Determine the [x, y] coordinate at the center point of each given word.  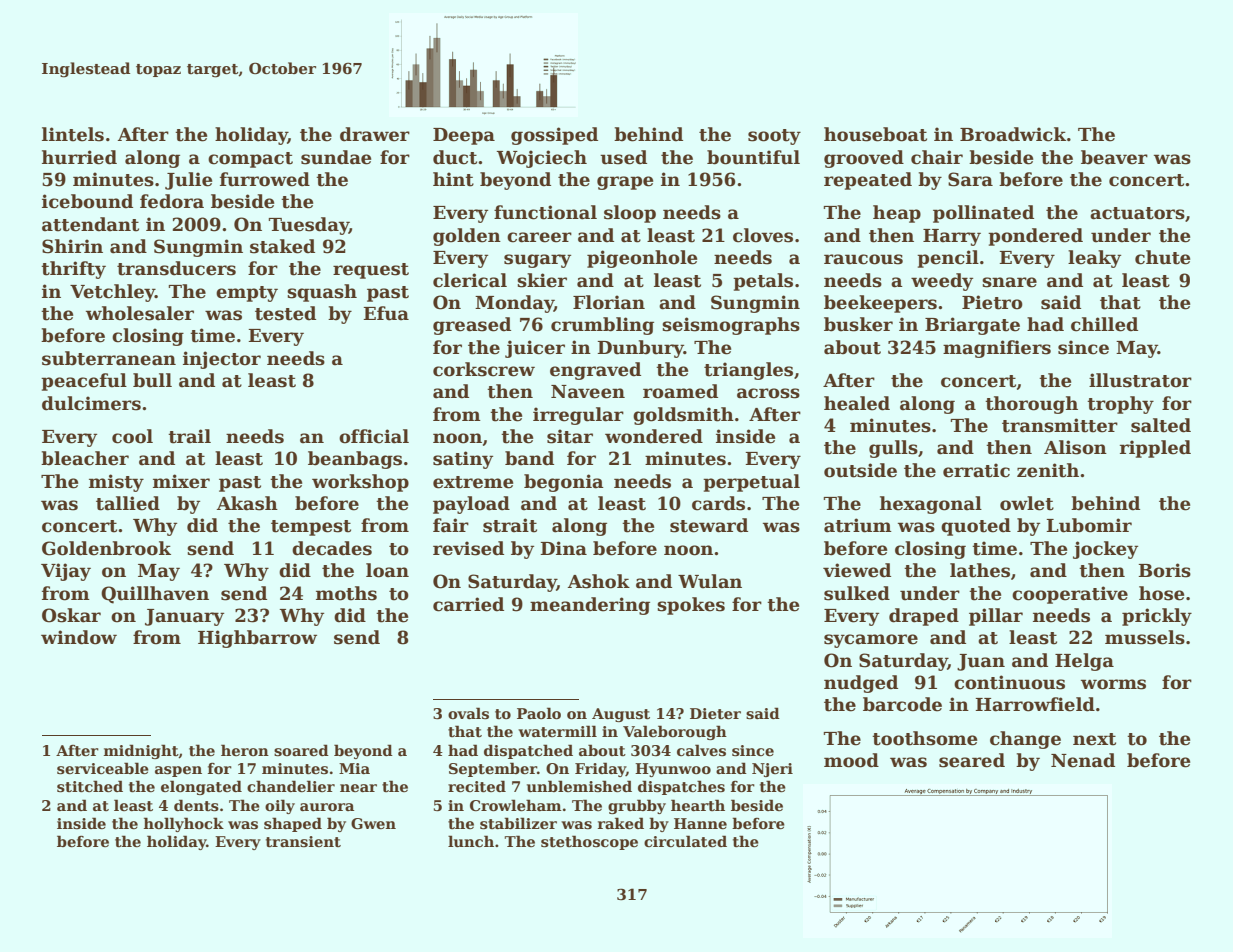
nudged [861, 684]
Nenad [1083, 760]
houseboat [875, 134]
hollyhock [184, 824]
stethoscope [589, 842]
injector [222, 360]
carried [468, 604]
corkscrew [484, 369]
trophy [1120, 405]
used [623, 157]
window [79, 637]
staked [282, 246]
